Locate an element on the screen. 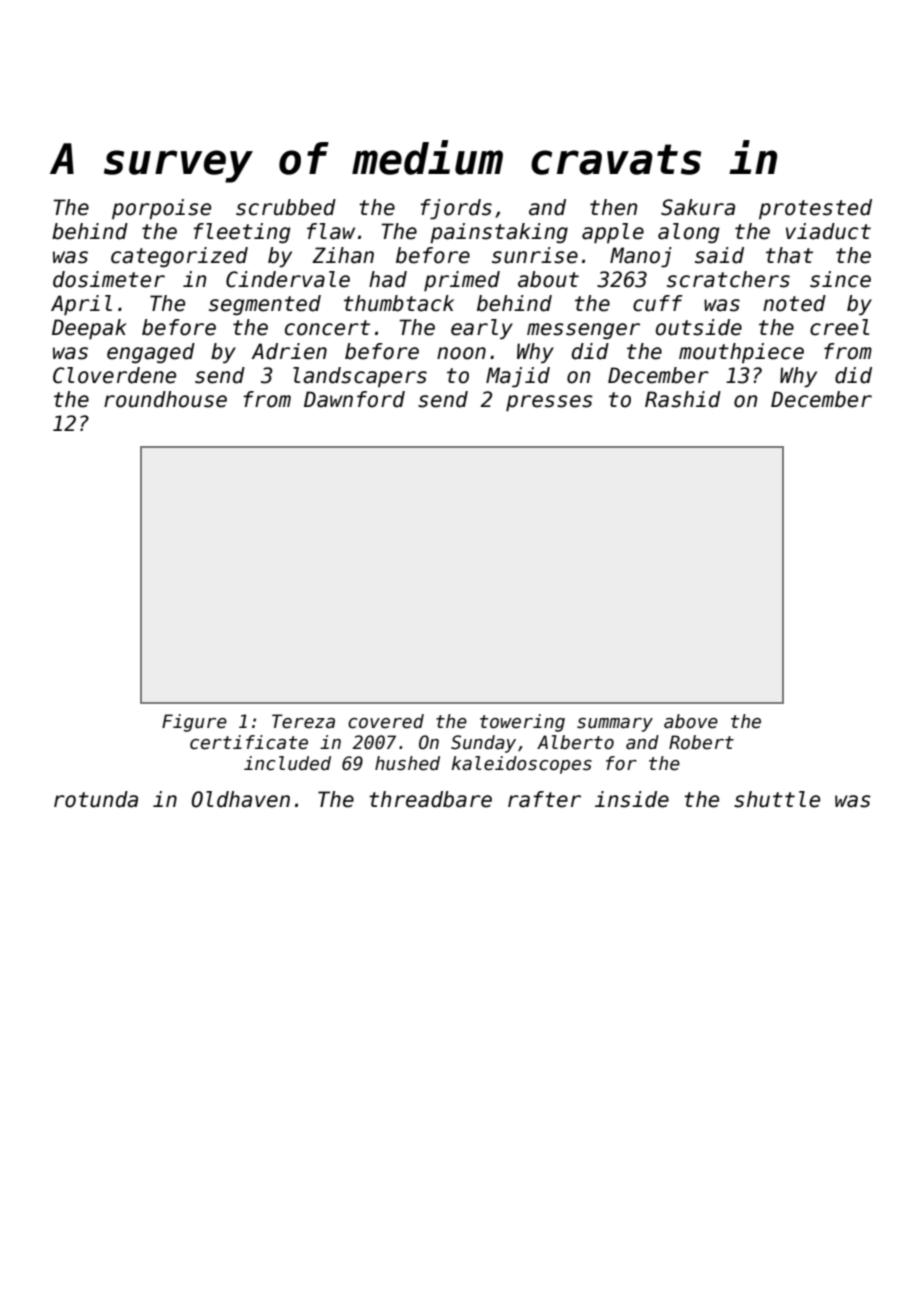 The width and height of the screenshot is (924, 1314). shuttle is located at coordinates (777, 799).
